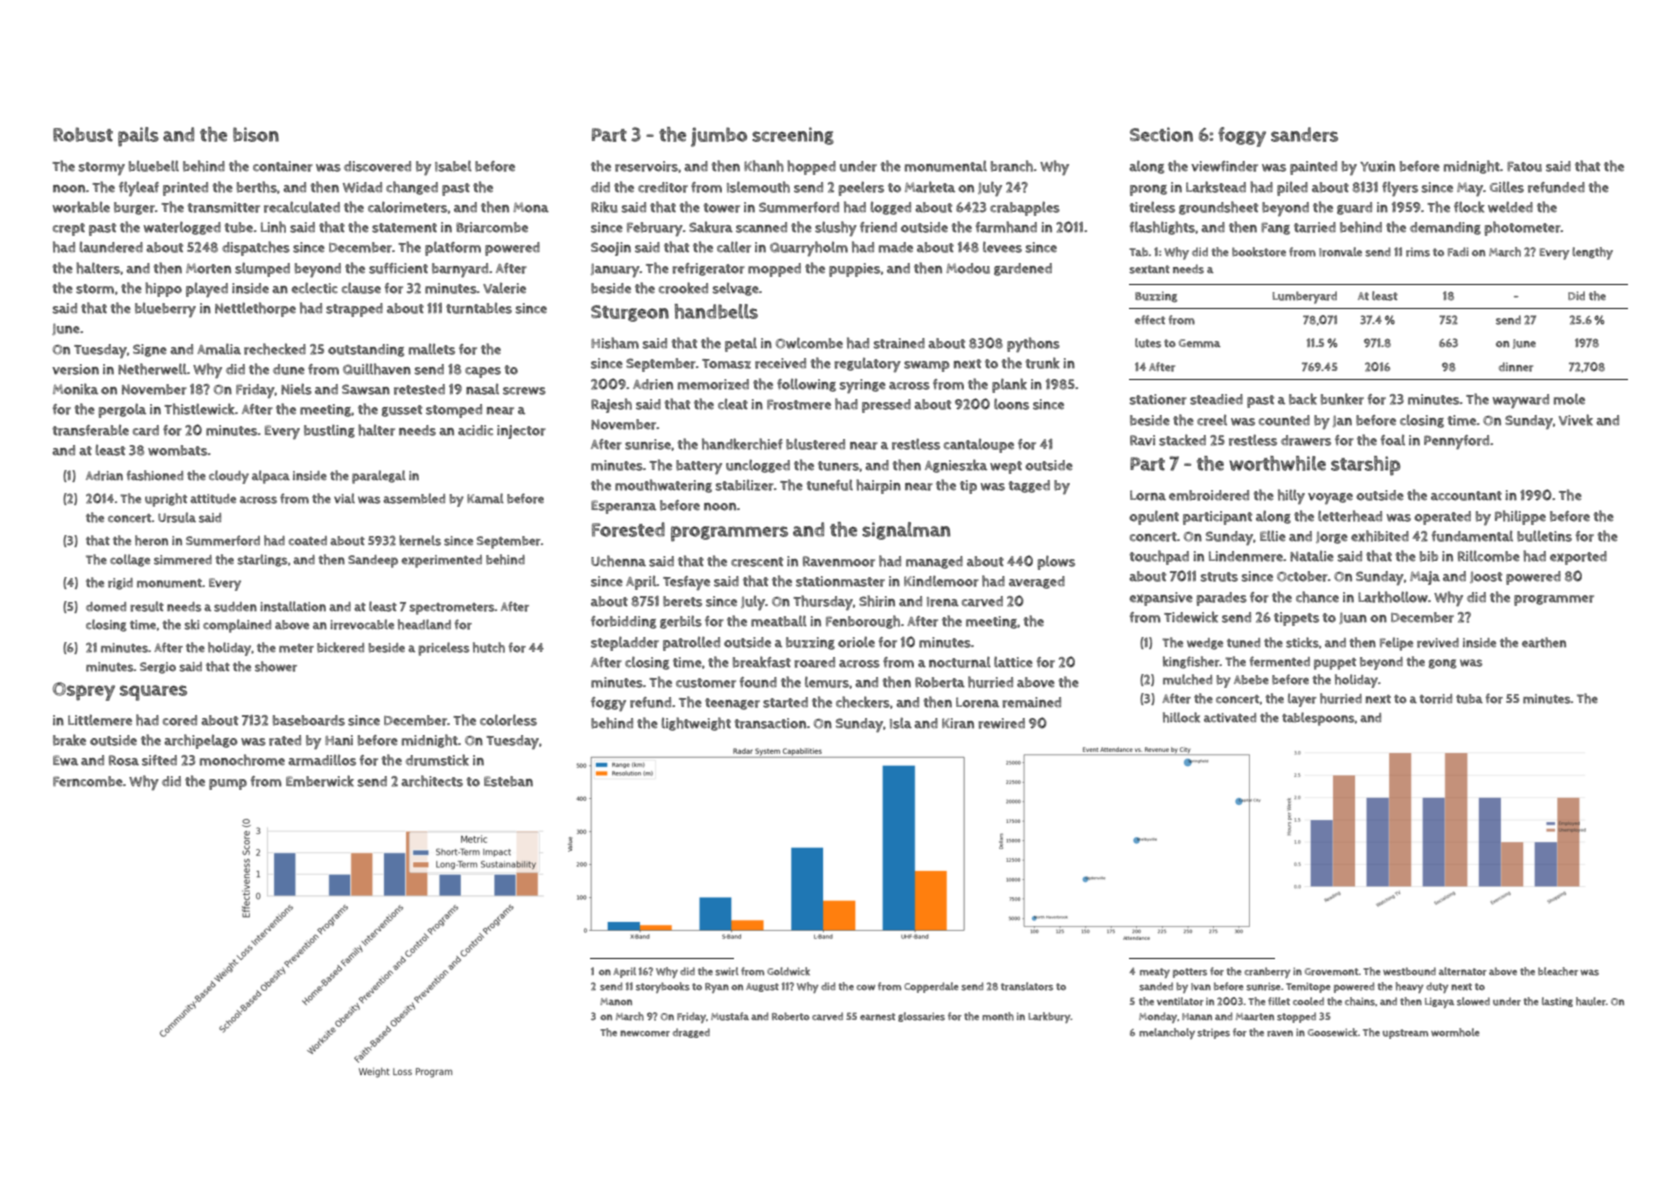 This screenshot has width=1680, height=1188. What do you see at coordinates (645, 1033) in the screenshot?
I see `newcomer` at bounding box center [645, 1033].
